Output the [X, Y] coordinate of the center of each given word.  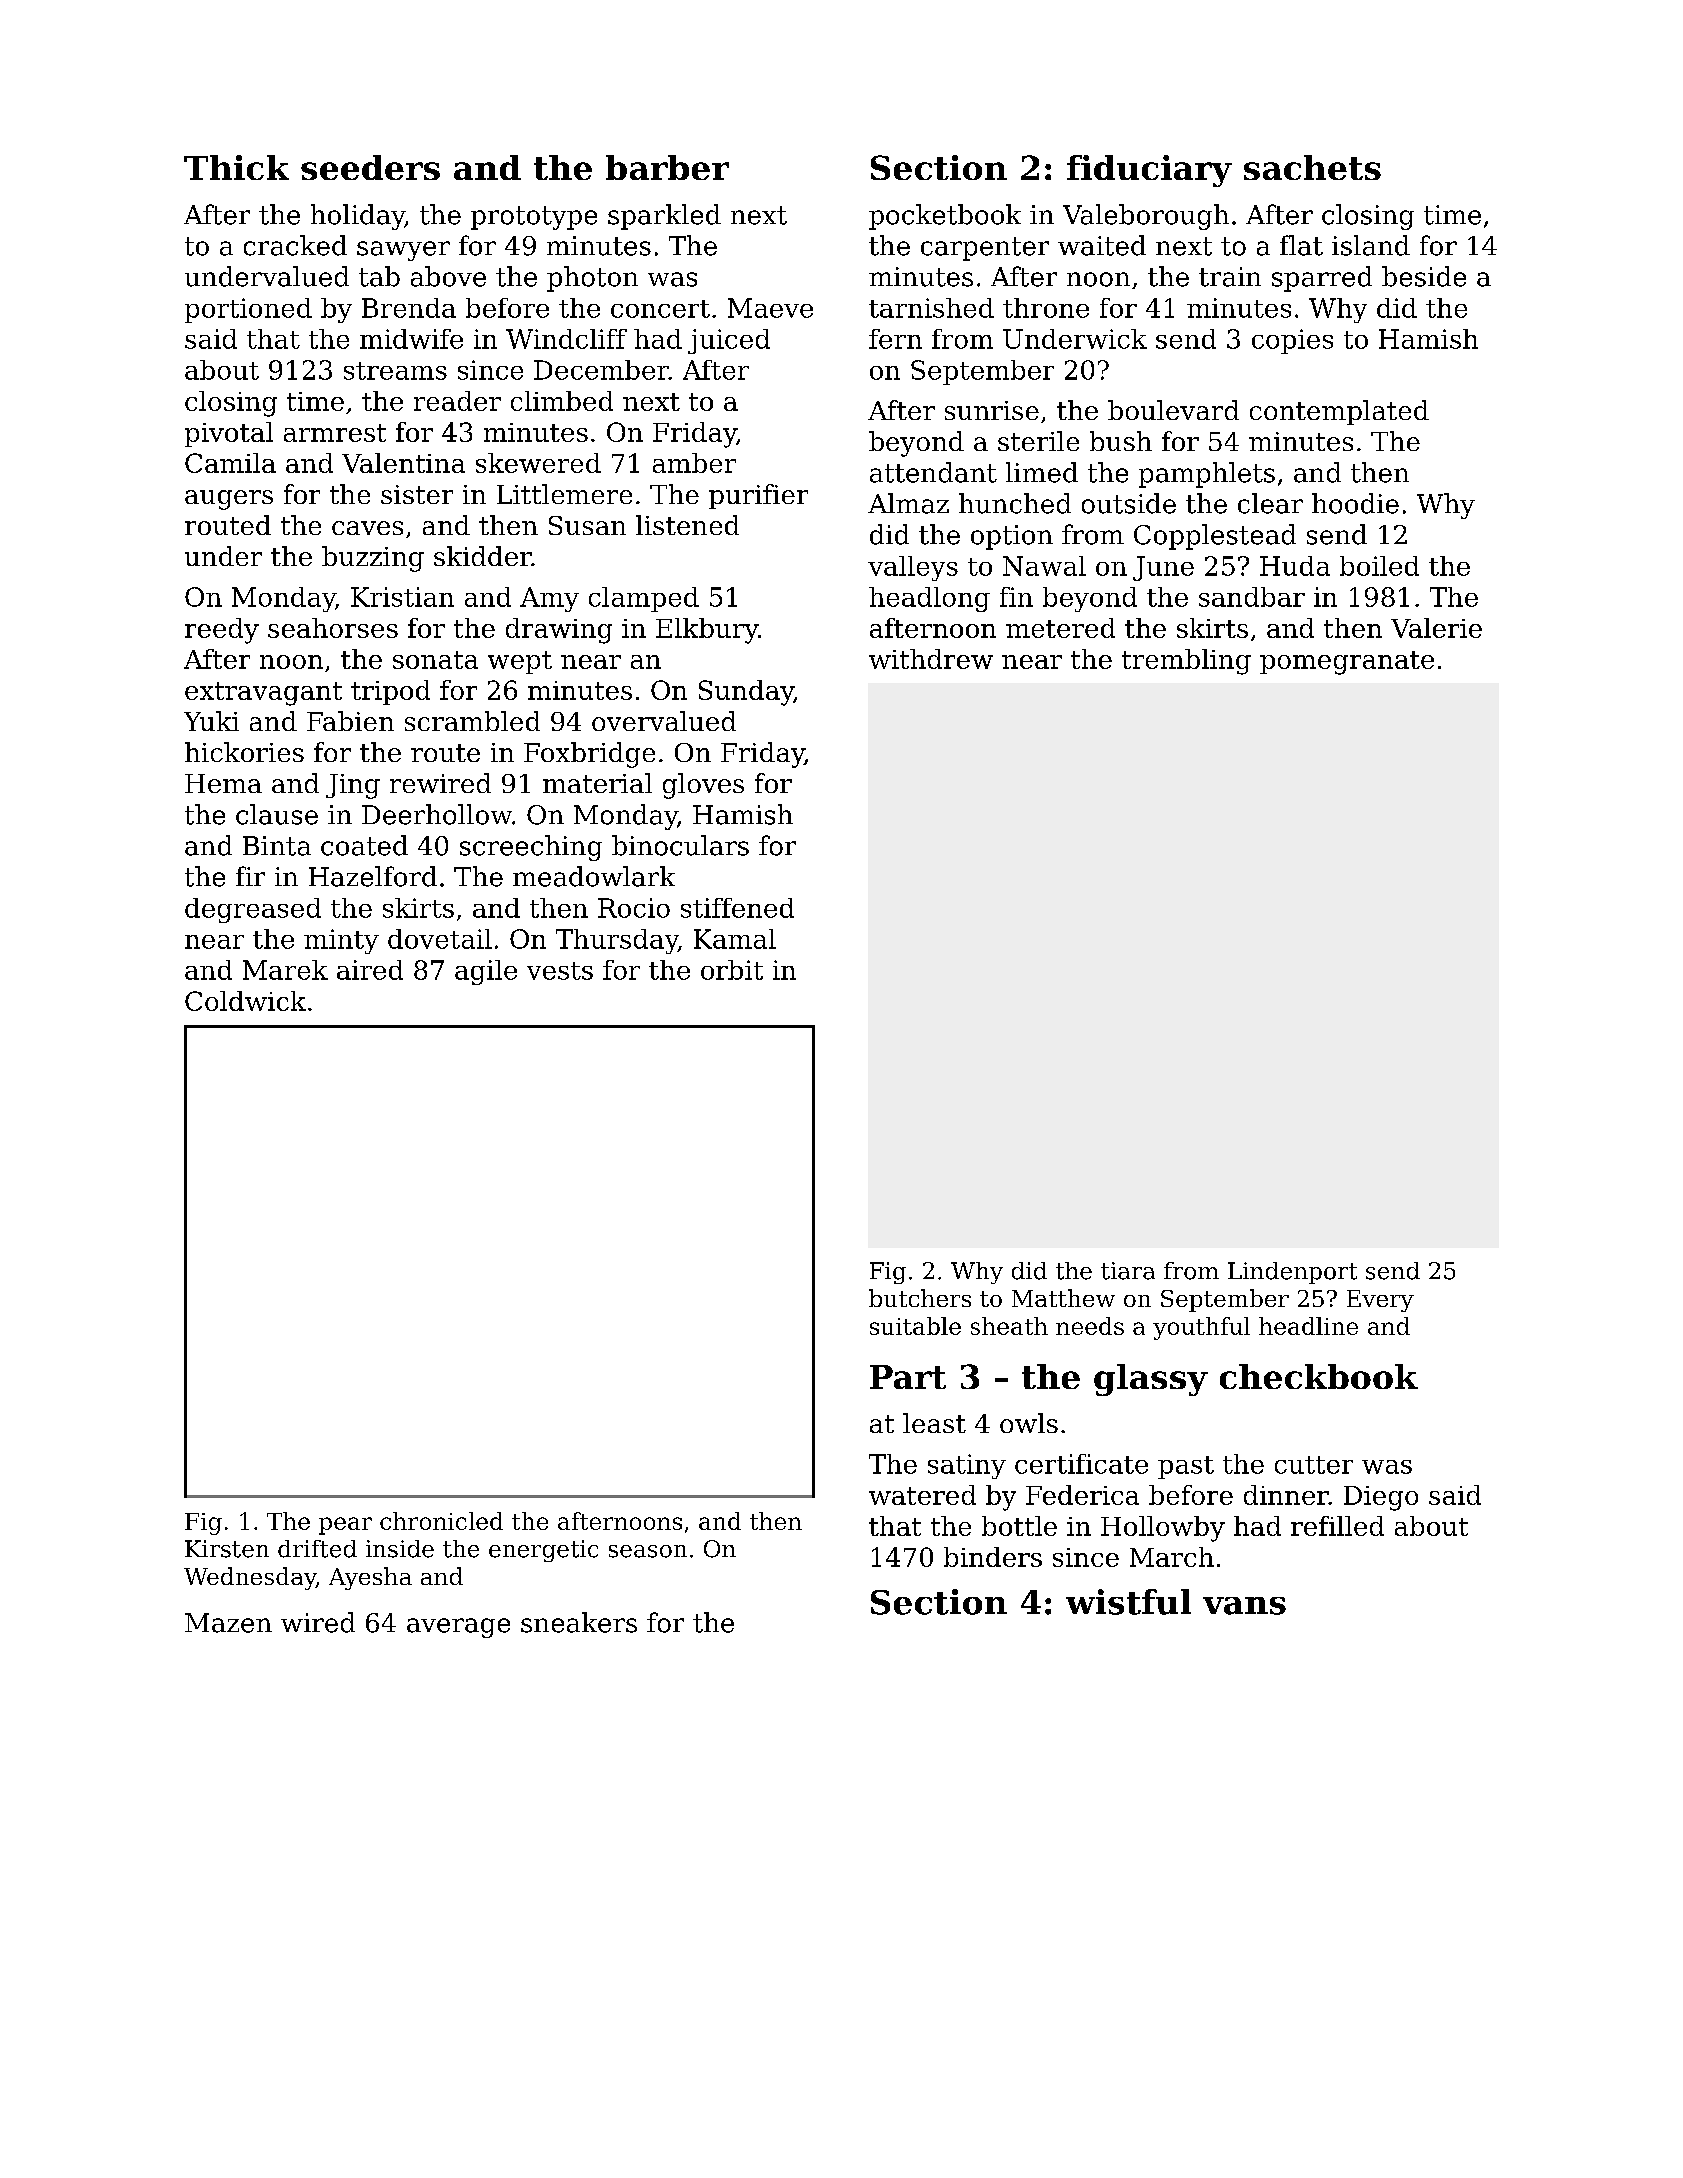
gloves [703, 786]
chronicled [441, 1521]
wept [520, 662]
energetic [543, 1551]
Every [1380, 1301]
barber [667, 167]
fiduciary [1149, 171]
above [448, 276]
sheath [1009, 1326]
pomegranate [1347, 663]
